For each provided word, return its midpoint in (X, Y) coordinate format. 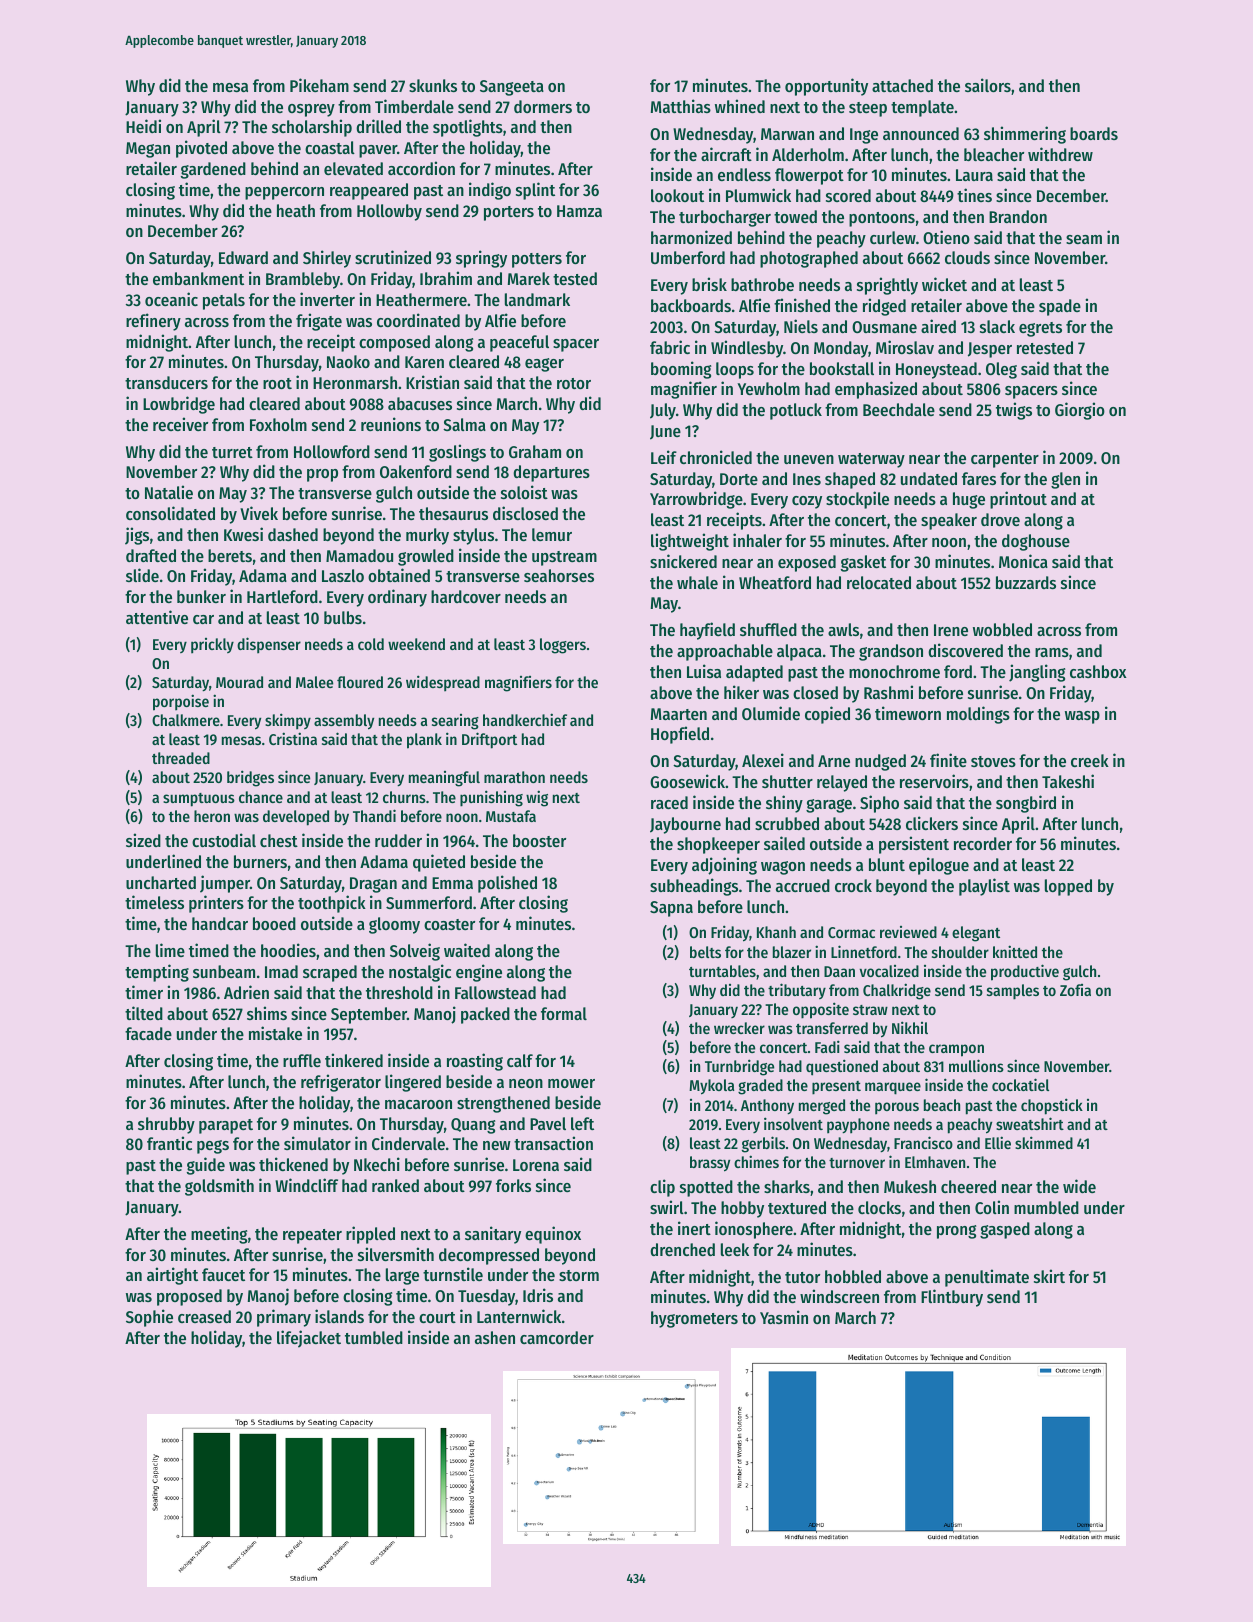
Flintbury (952, 1298)
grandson (891, 652)
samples (1013, 992)
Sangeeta (512, 88)
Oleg (1001, 370)
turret (232, 452)
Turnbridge (739, 1067)
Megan (148, 150)
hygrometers (694, 1319)
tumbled (374, 1337)
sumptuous (199, 800)
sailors (988, 85)
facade (148, 1033)
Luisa (704, 671)
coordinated (418, 320)
